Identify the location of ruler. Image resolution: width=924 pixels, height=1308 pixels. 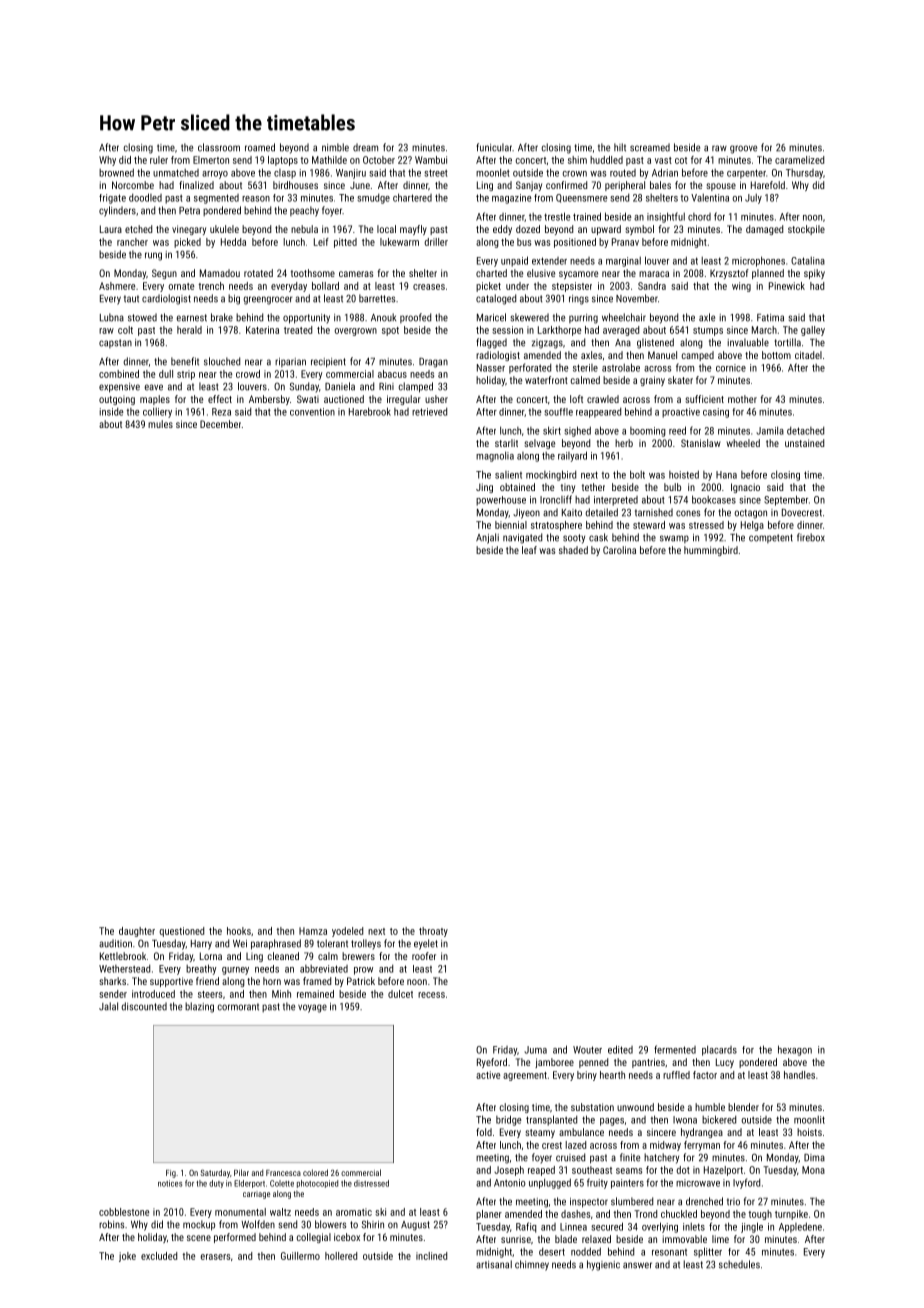
(159, 160).
